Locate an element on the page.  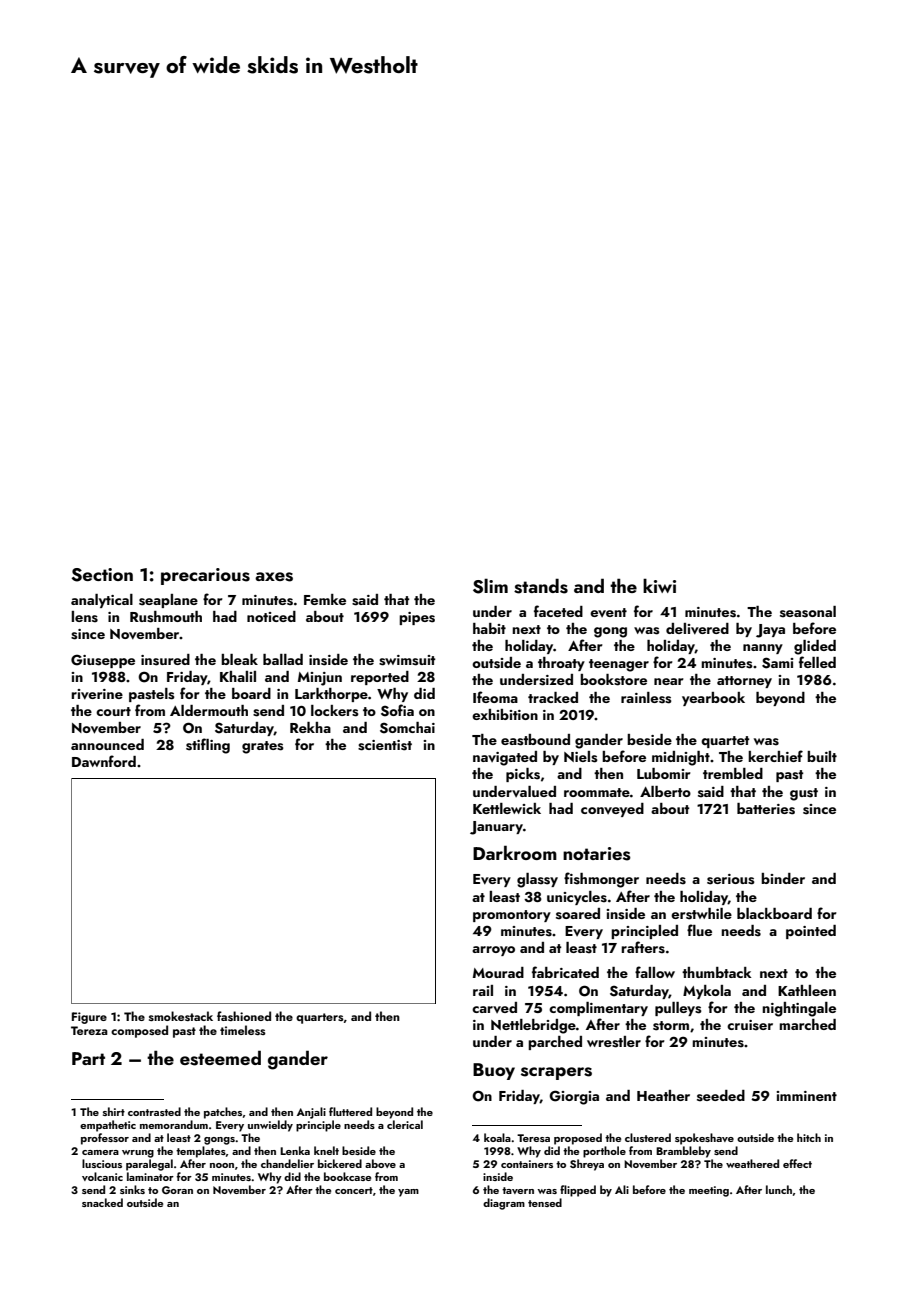
kerchief is located at coordinates (775, 756).
